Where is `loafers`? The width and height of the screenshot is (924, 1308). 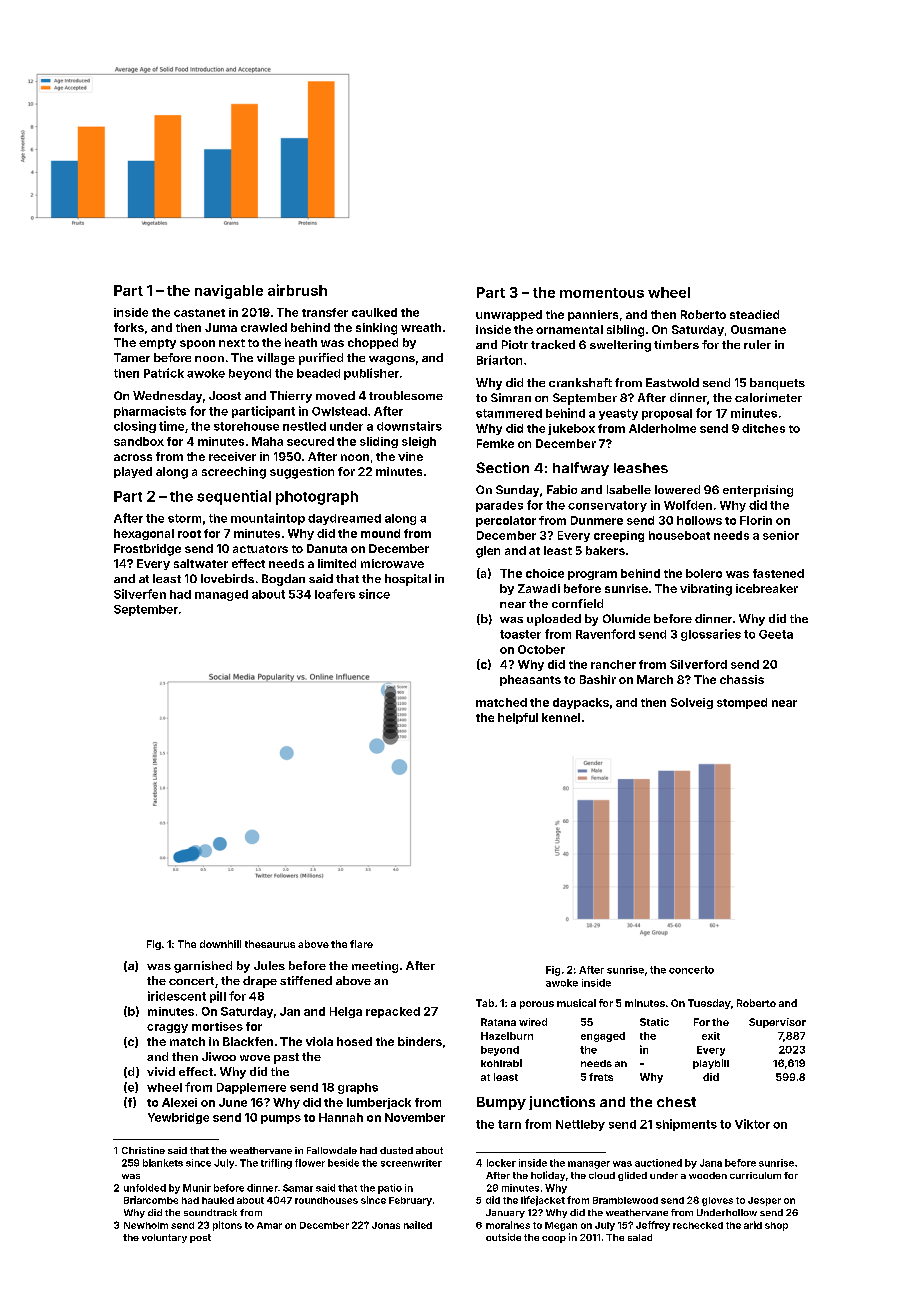 loafers is located at coordinates (335, 594).
